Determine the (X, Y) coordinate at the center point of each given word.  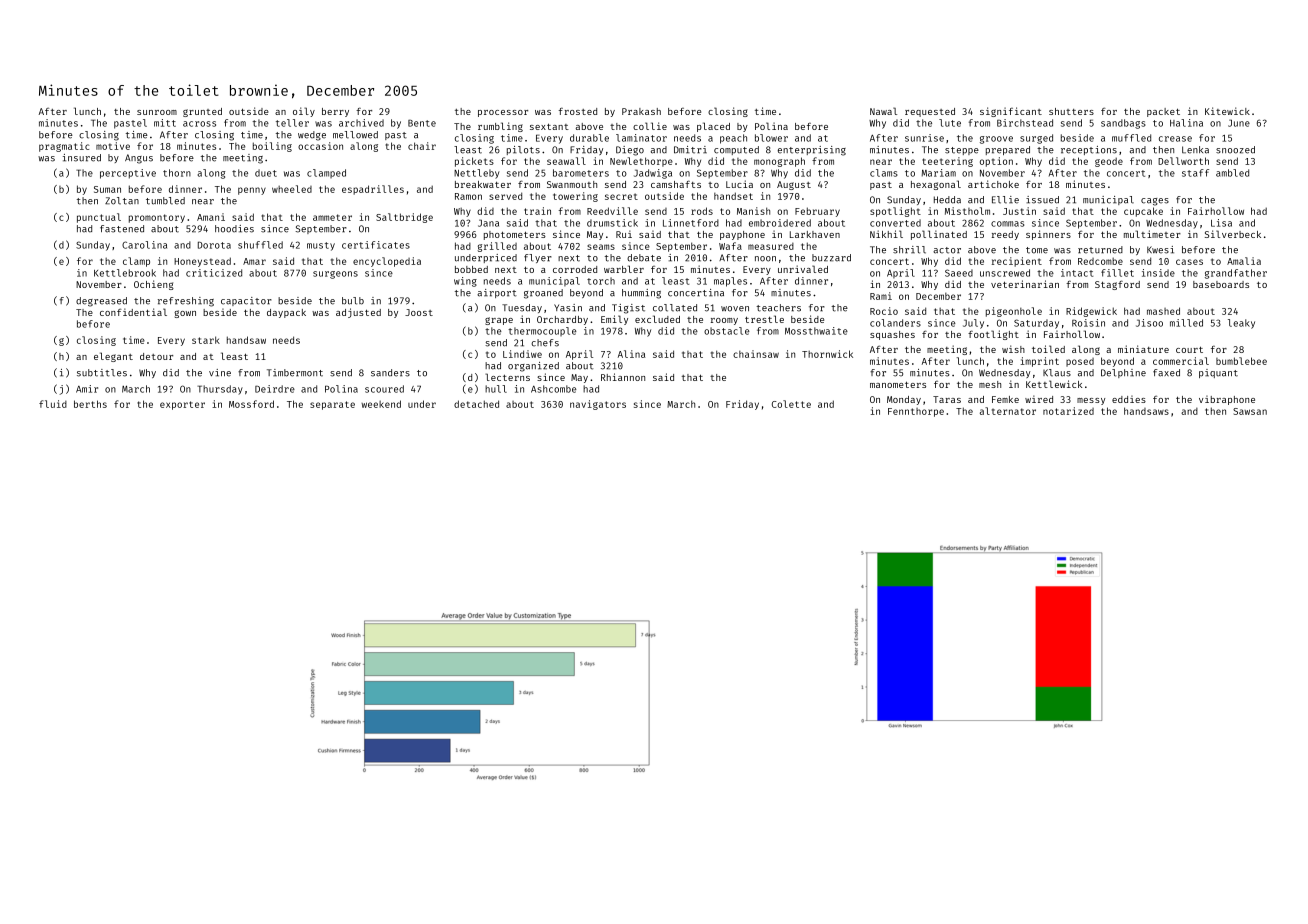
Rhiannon (623, 377)
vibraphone (1227, 400)
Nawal (883, 111)
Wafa (730, 246)
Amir (87, 389)
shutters (1071, 111)
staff (1195, 173)
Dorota (214, 245)
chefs (545, 343)
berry (335, 112)
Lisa (1221, 223)
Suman (107, 189)
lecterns (507, 377)
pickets (474, 162)
